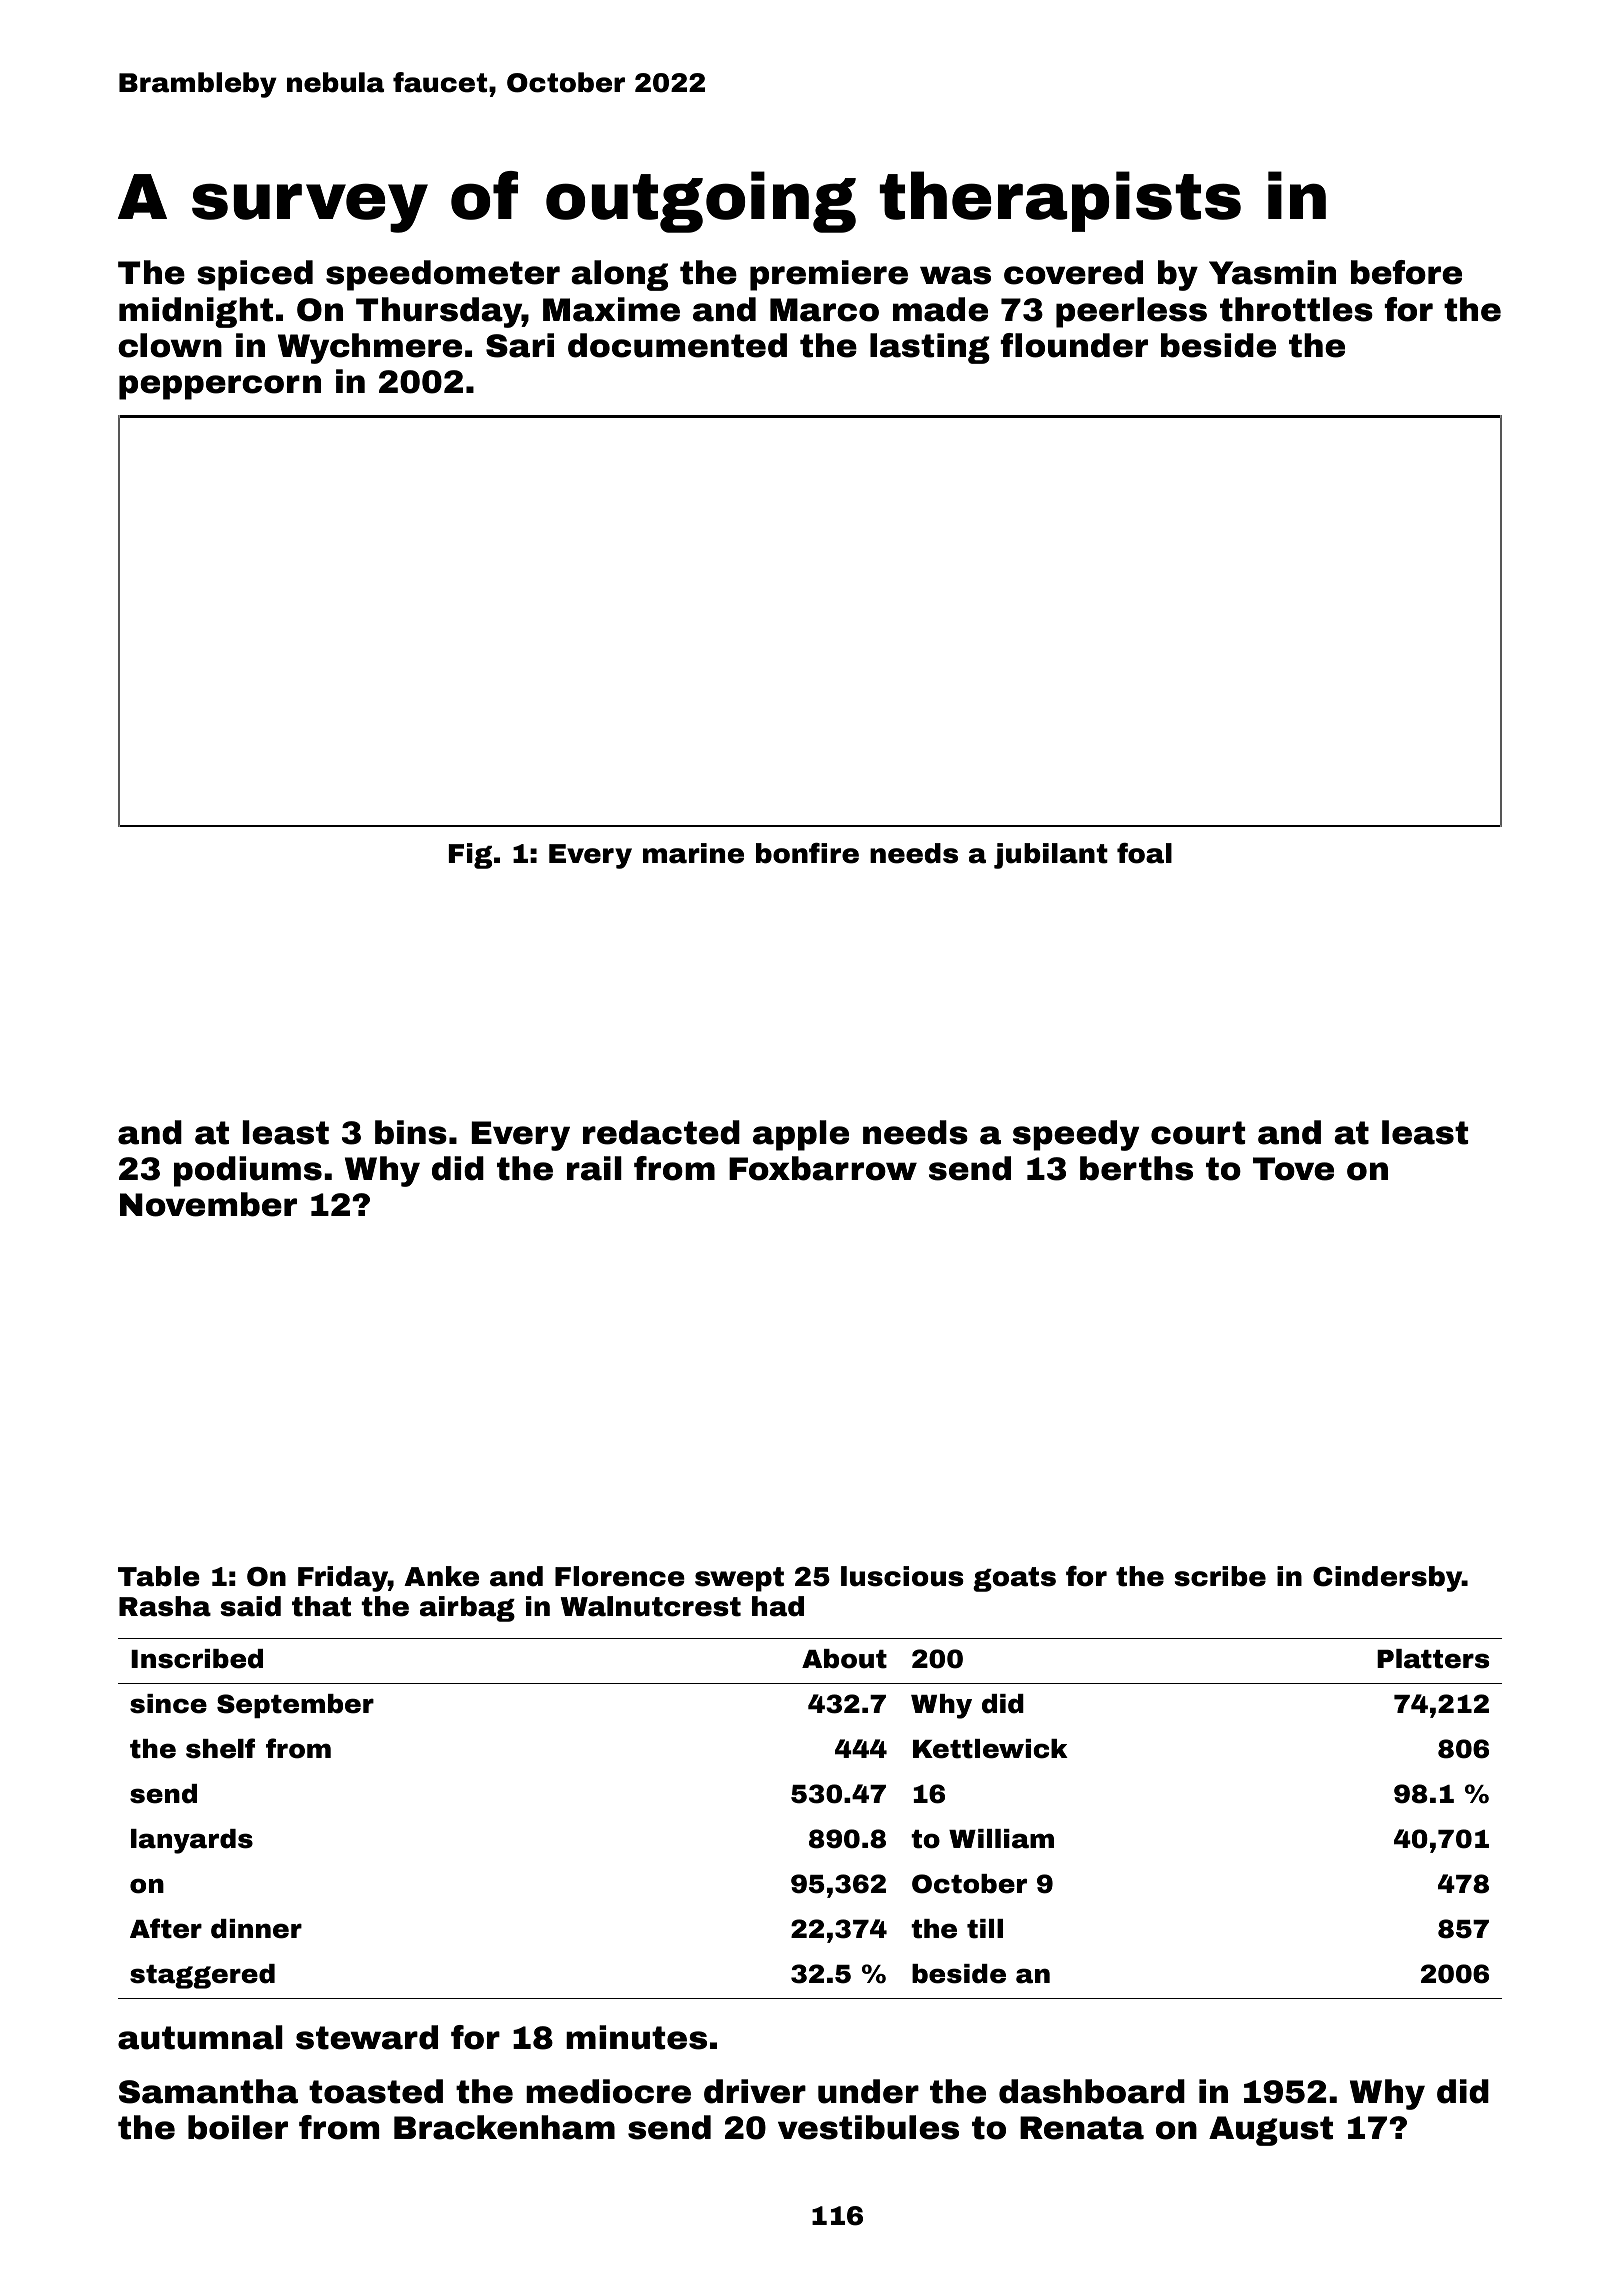 This screenshot has height=2292, width=1620. I want to click on had, so click(778, 1606).
